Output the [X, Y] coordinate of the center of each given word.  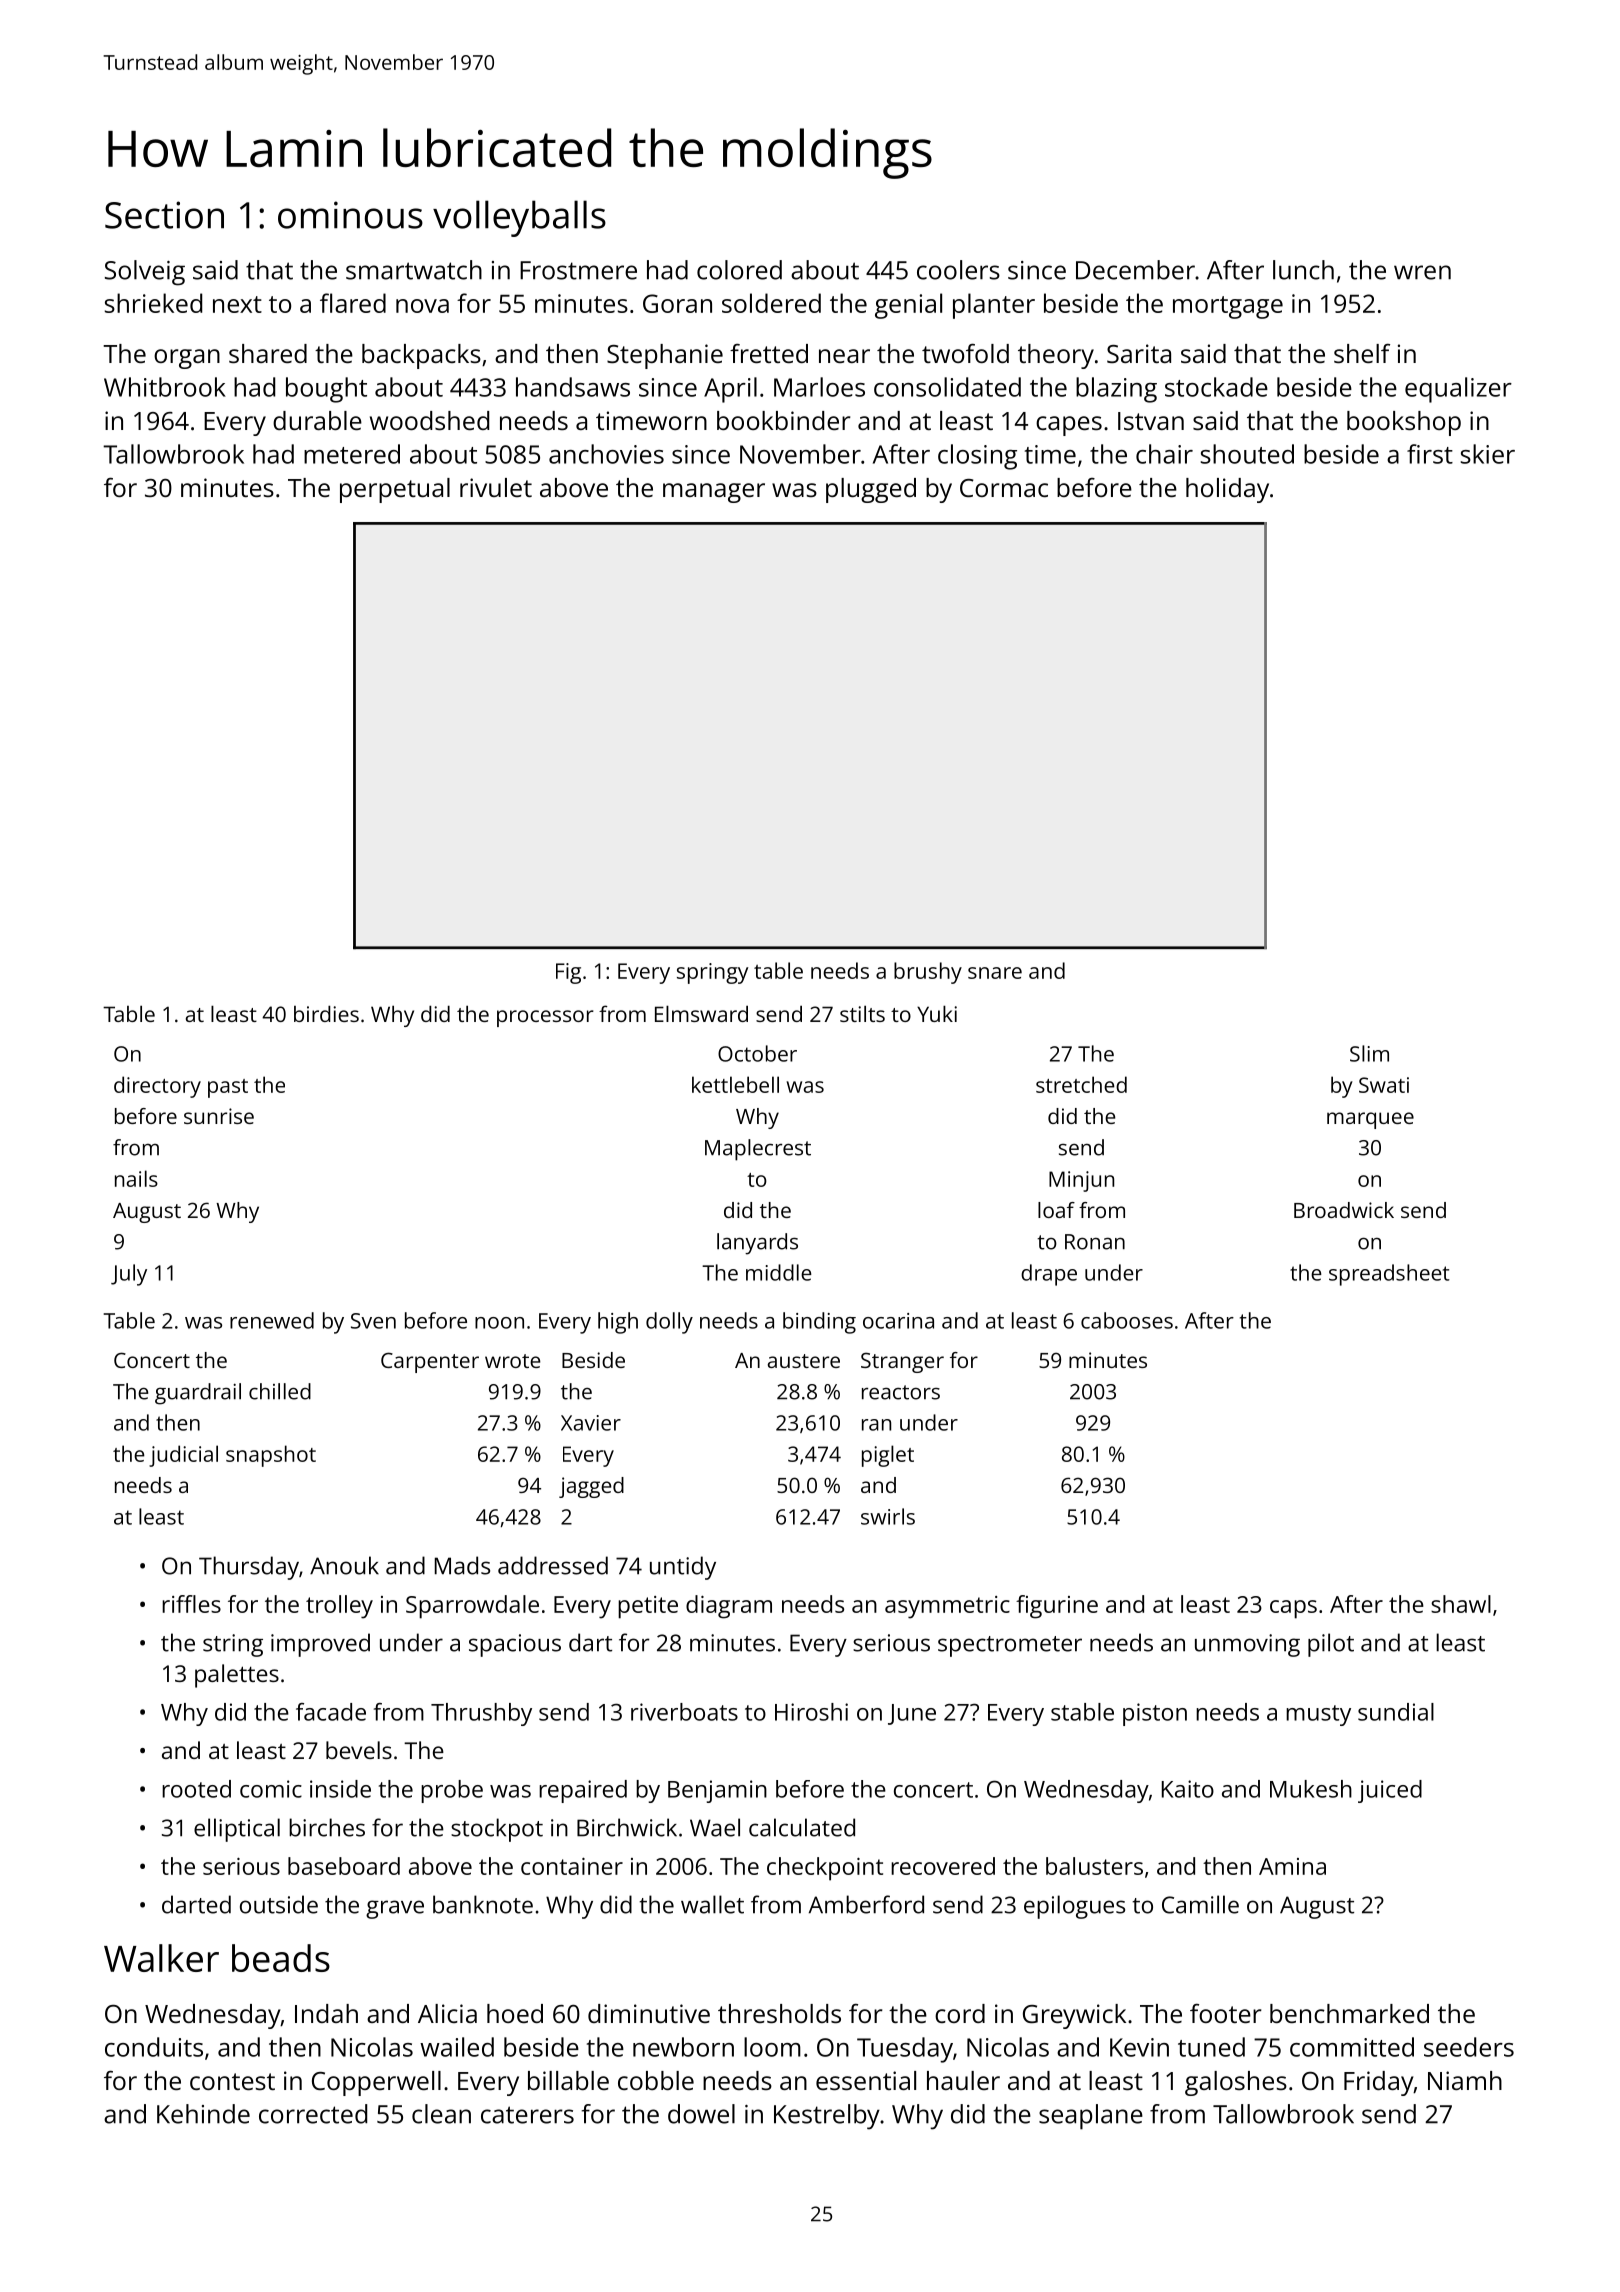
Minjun [1081, 1181]
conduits [154, 2047]
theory [1056, 356]
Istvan [1151, 421]
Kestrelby [827, 2117]
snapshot [271, 1456]
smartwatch [414, 270]
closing [977, 457]
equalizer [1458, 390]
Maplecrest [758, 1150]
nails [136, 1178]
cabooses [1127, 1320]
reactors [901, 1392]
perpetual [395, 490]
